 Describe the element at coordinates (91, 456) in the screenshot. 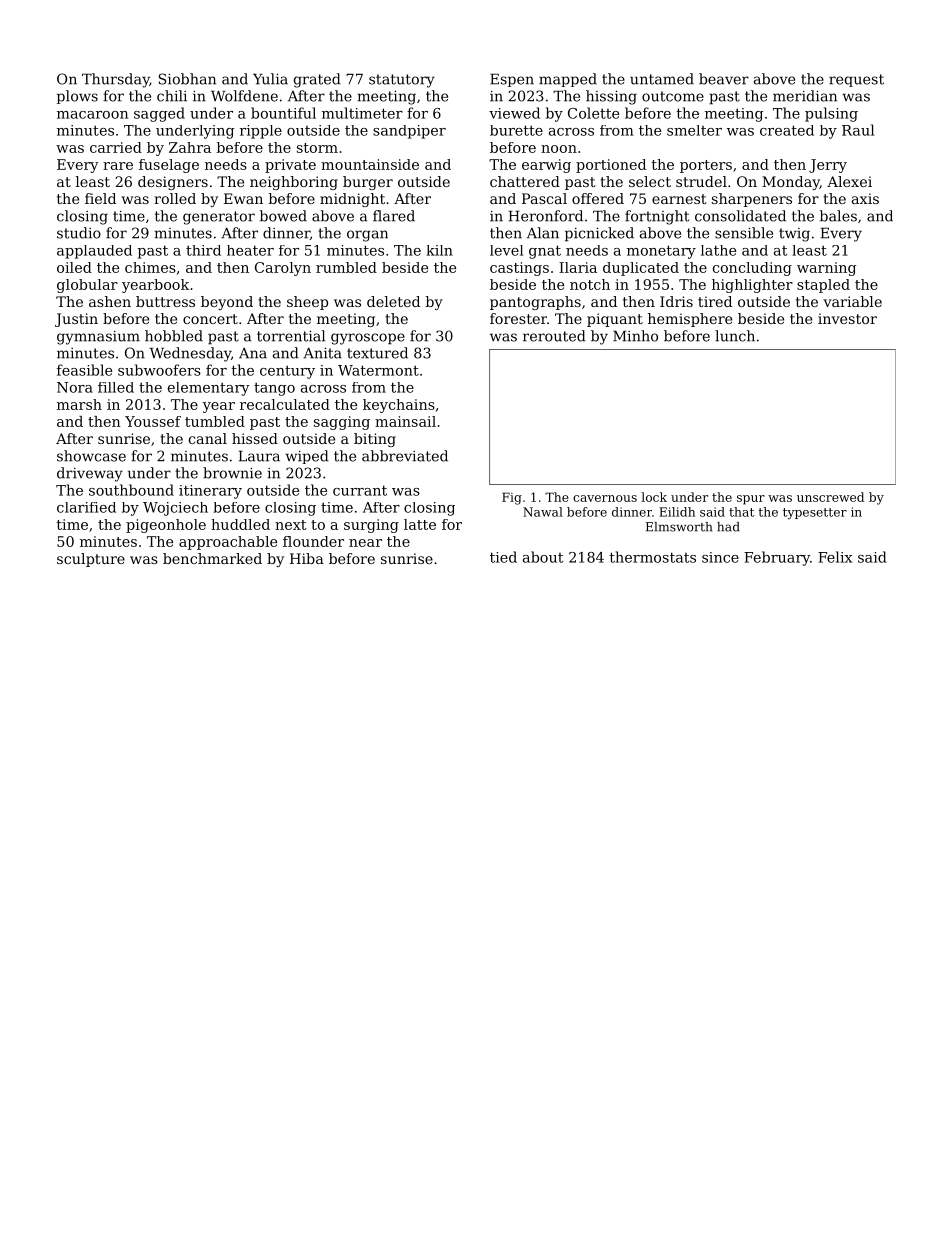

I see `showcase` at that location.
